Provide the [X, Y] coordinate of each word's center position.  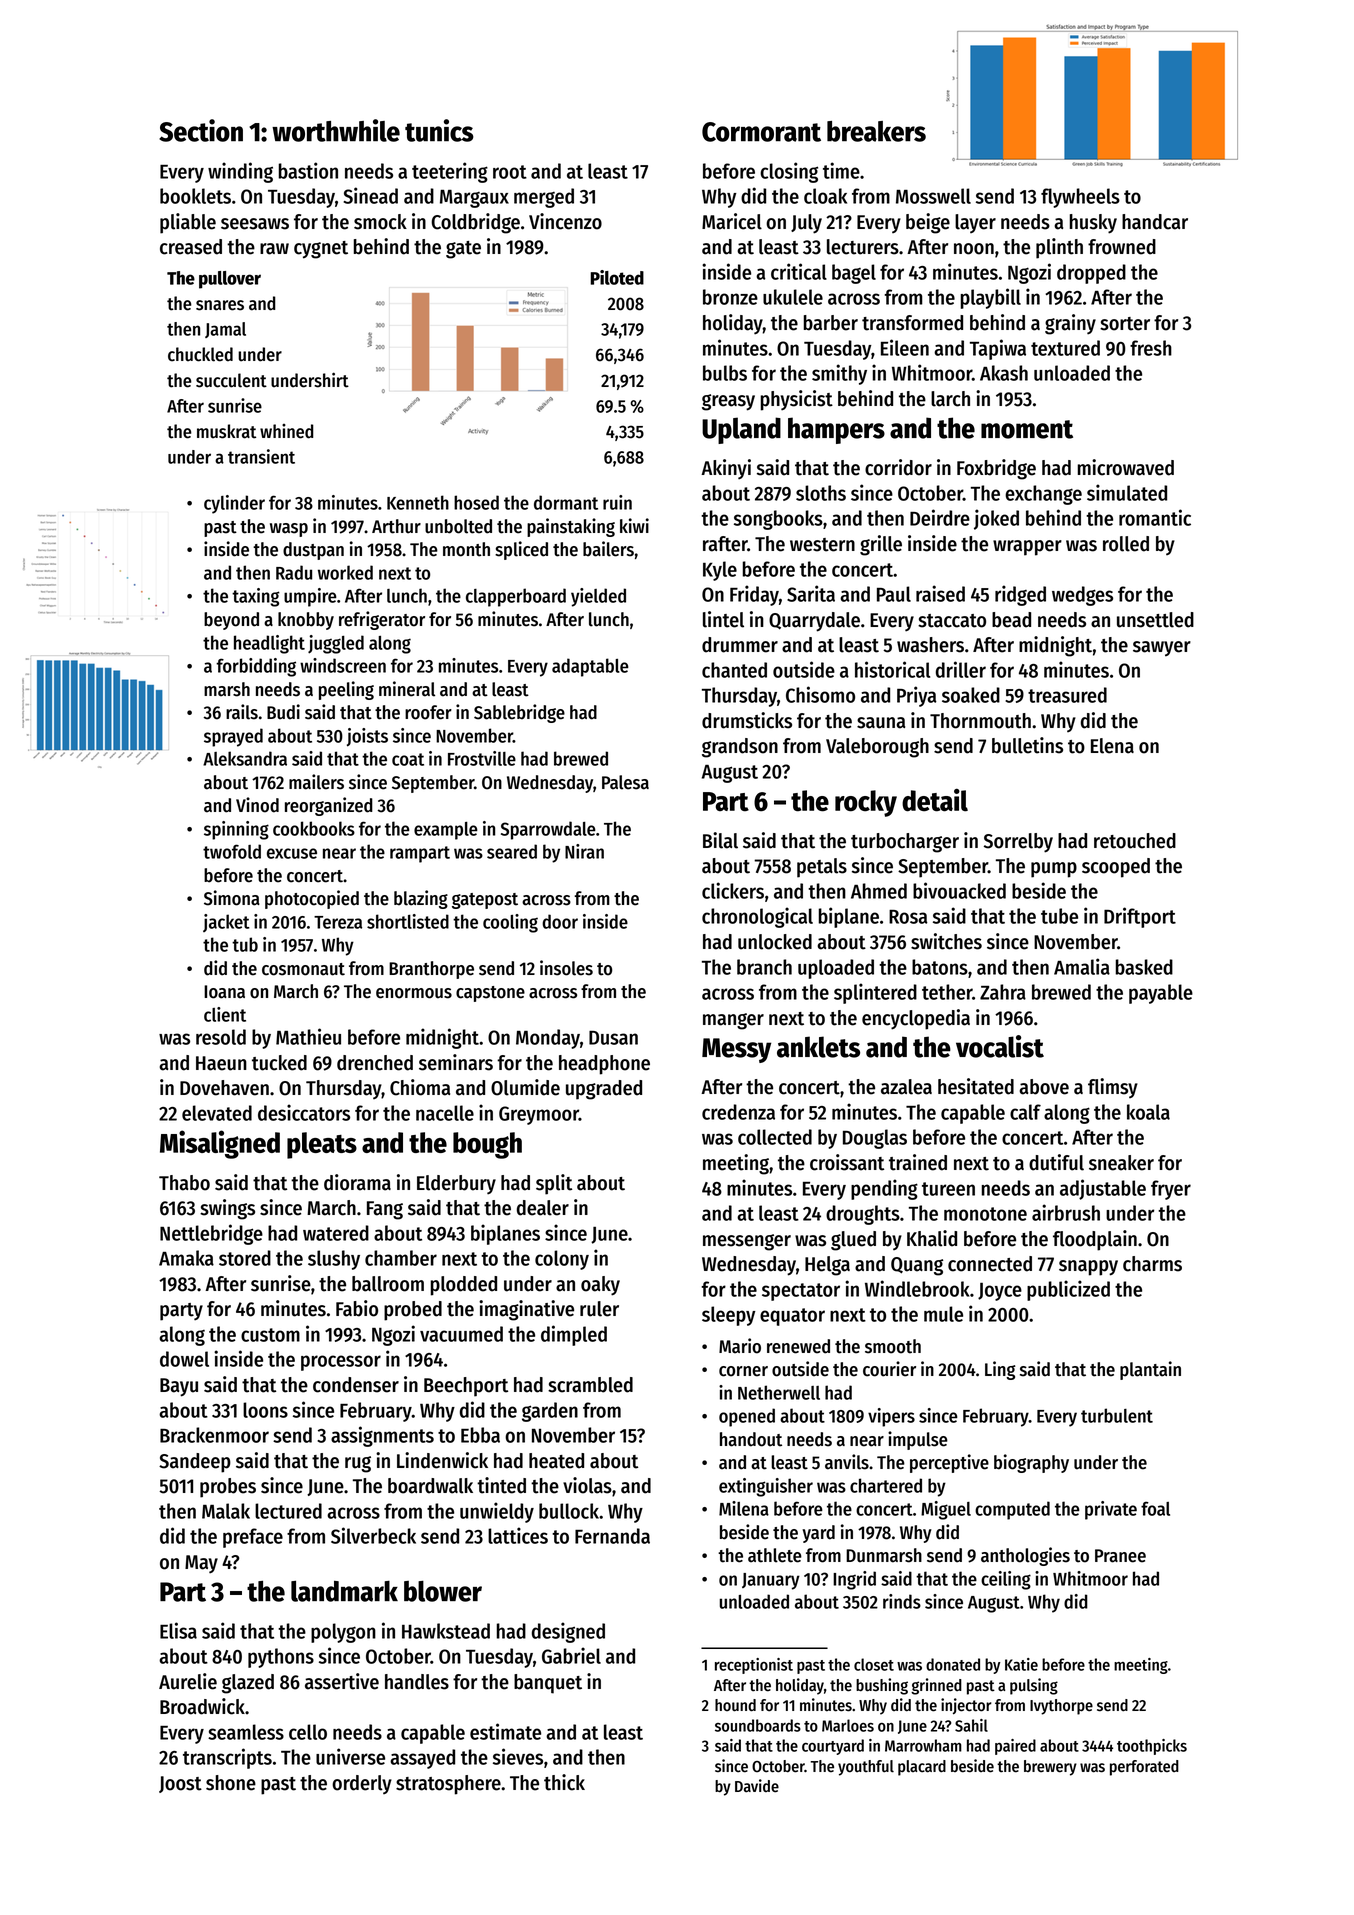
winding [240, 172]
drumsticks [747, 720]
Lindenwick [442, 1460]
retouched [1135, 841]
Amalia [1082, 966]
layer [975, 223]
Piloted [617, 277]
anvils [847, 1462]
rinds [902, 1601]
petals [822, 868]
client [225, 1014]
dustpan [313, 551]
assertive [342, 1681]
